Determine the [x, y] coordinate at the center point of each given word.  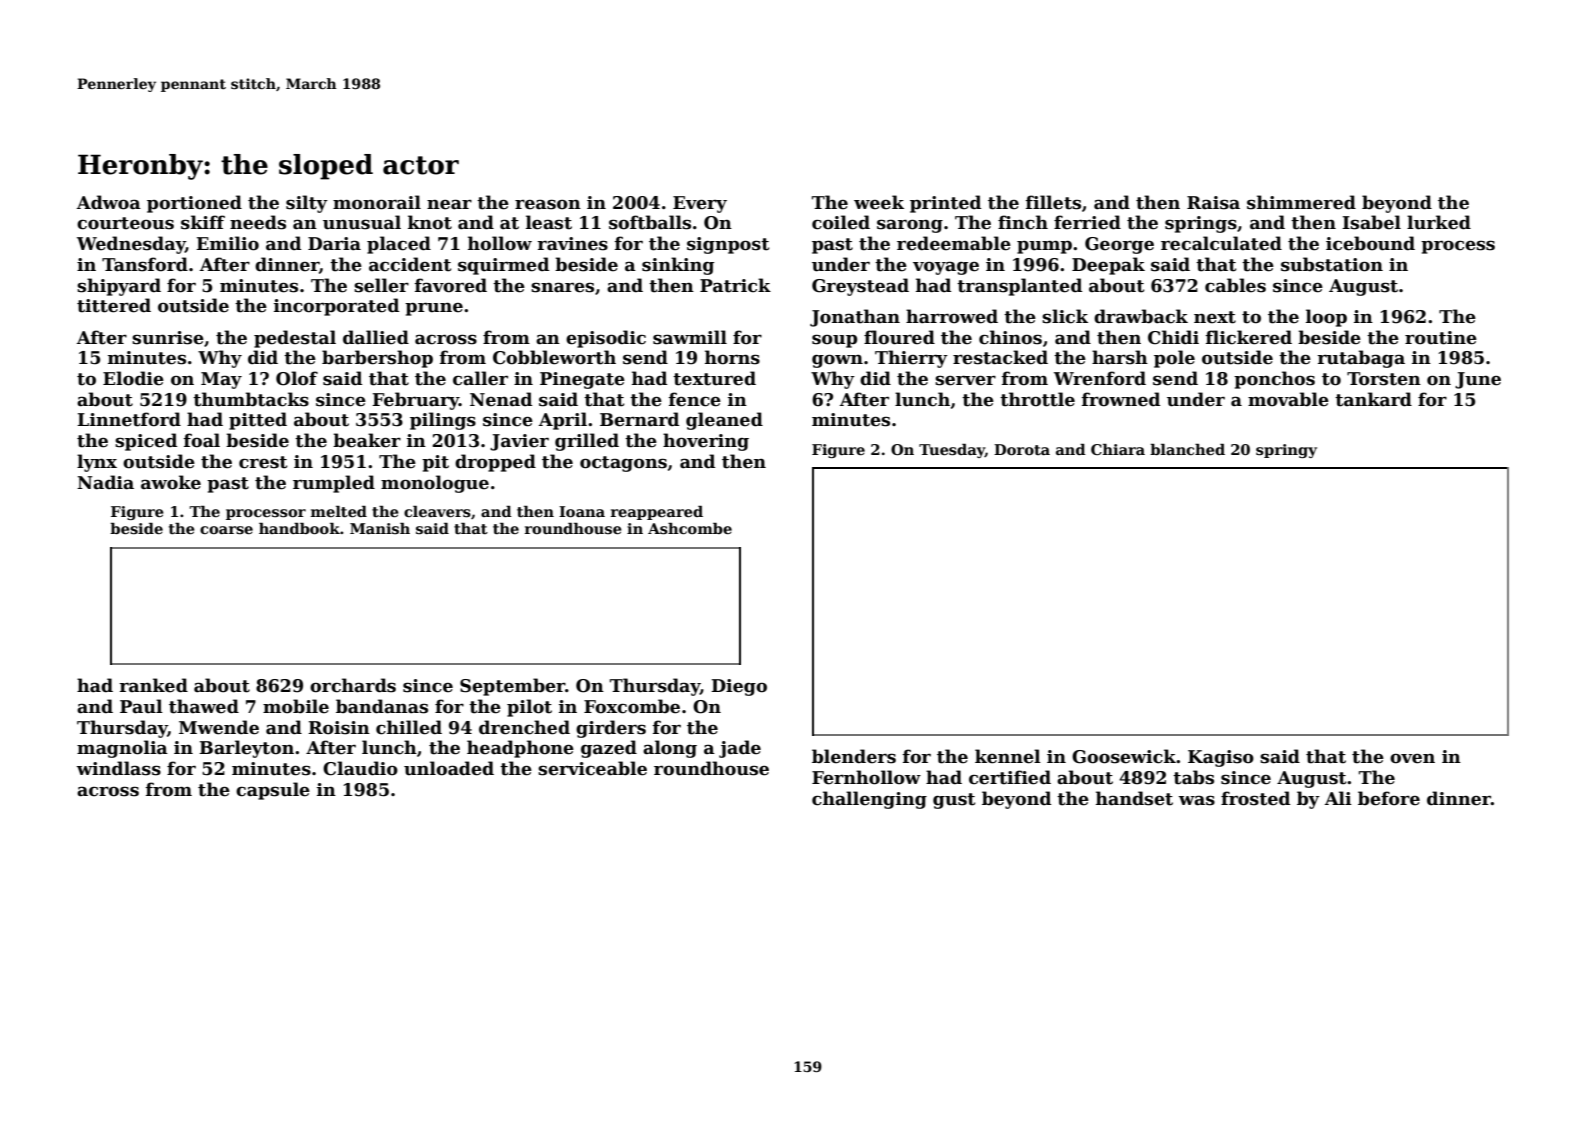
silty [307, 204]
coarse [226, 530]
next [1215, 317]
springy [1286, 451]
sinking [678, 266]
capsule [273, 791]
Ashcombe [690, 529]
